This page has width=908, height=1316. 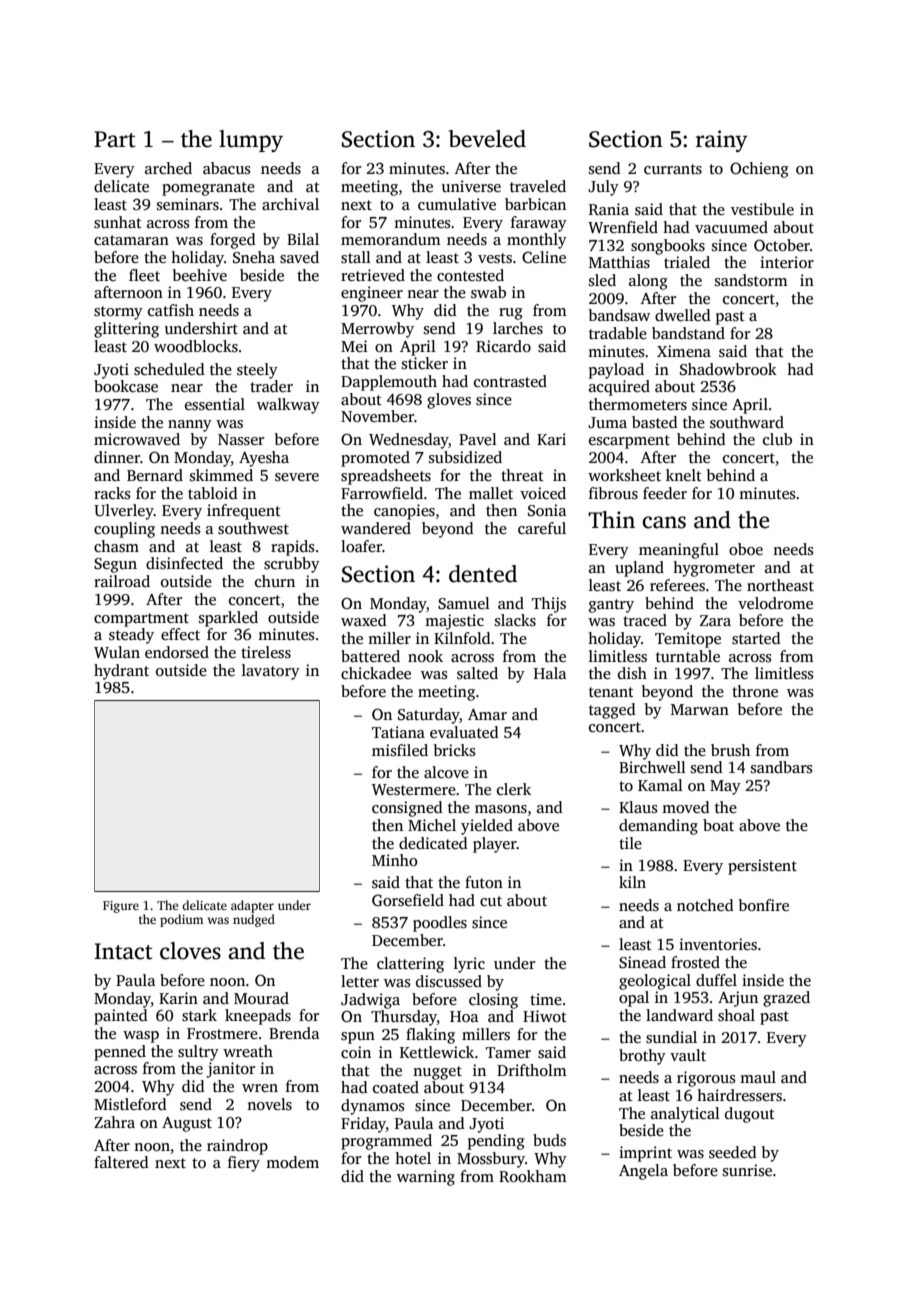 What do you see at coordinates (543, 493) in the page?
I see `voiced` at bounding box center [543, 493].
